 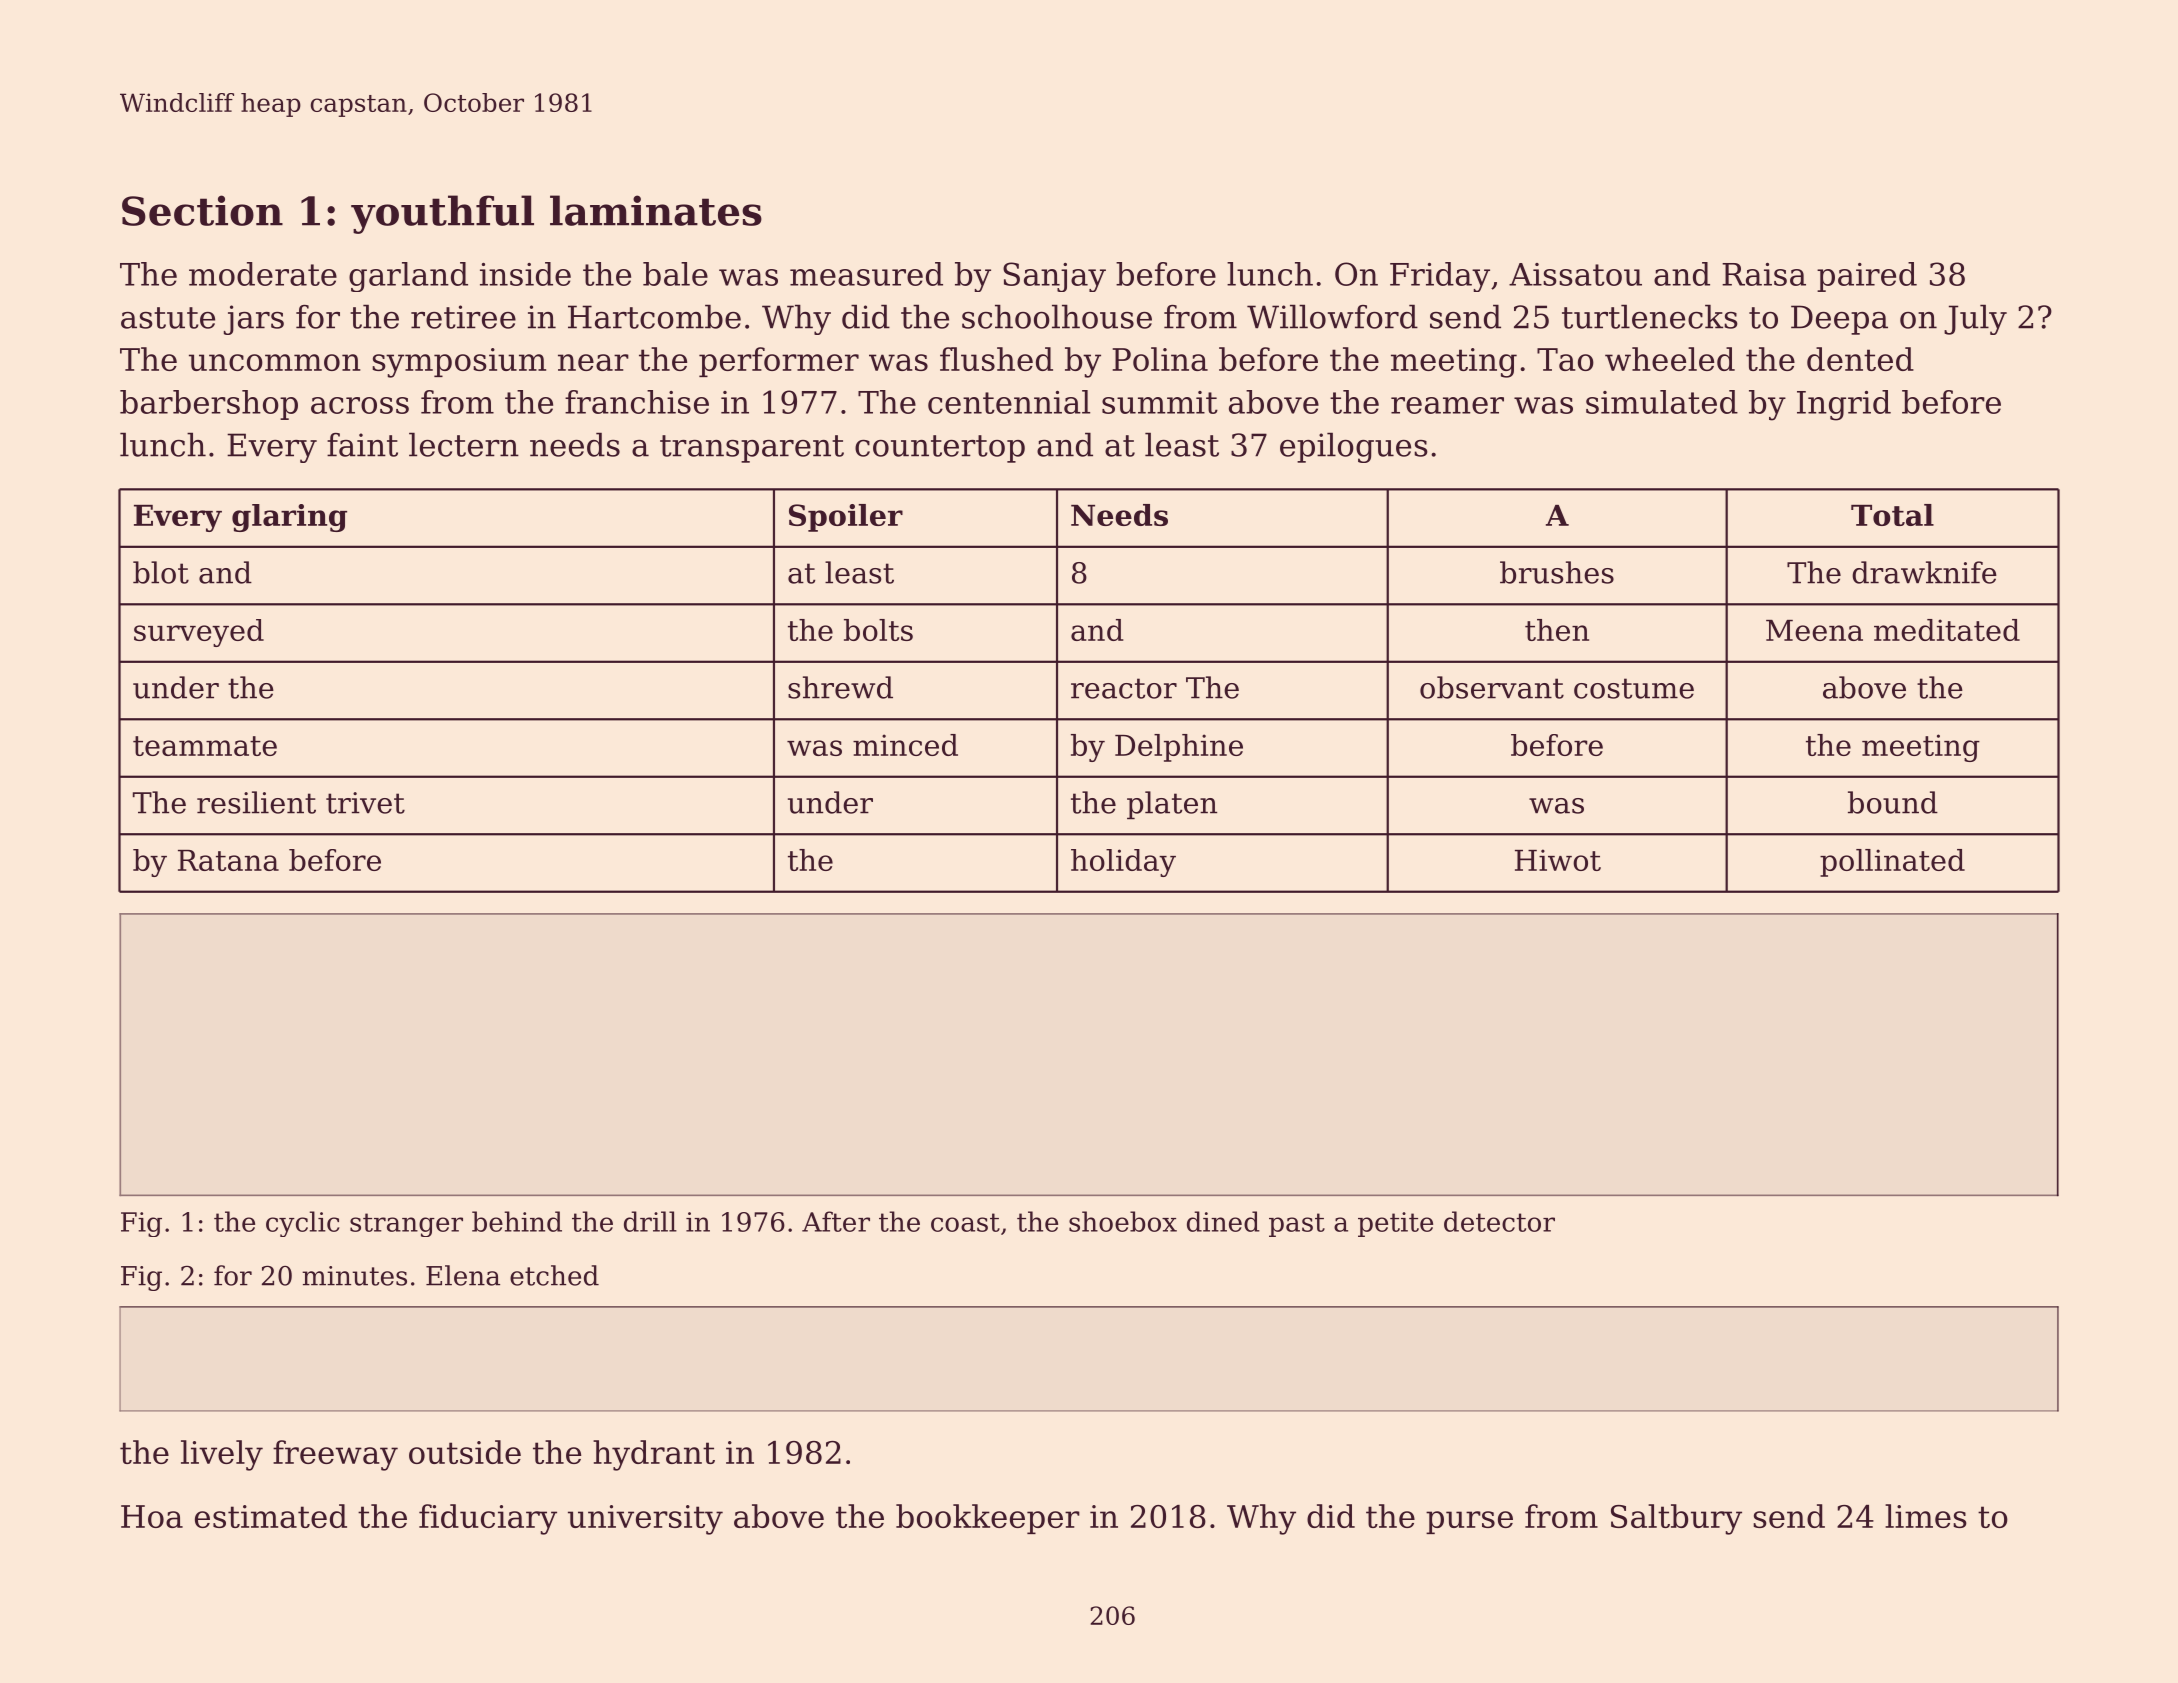 What do you see at coordinates (1440, 277) in the screenshot?
I see `Friday` at bounding box center [1440, 277].
